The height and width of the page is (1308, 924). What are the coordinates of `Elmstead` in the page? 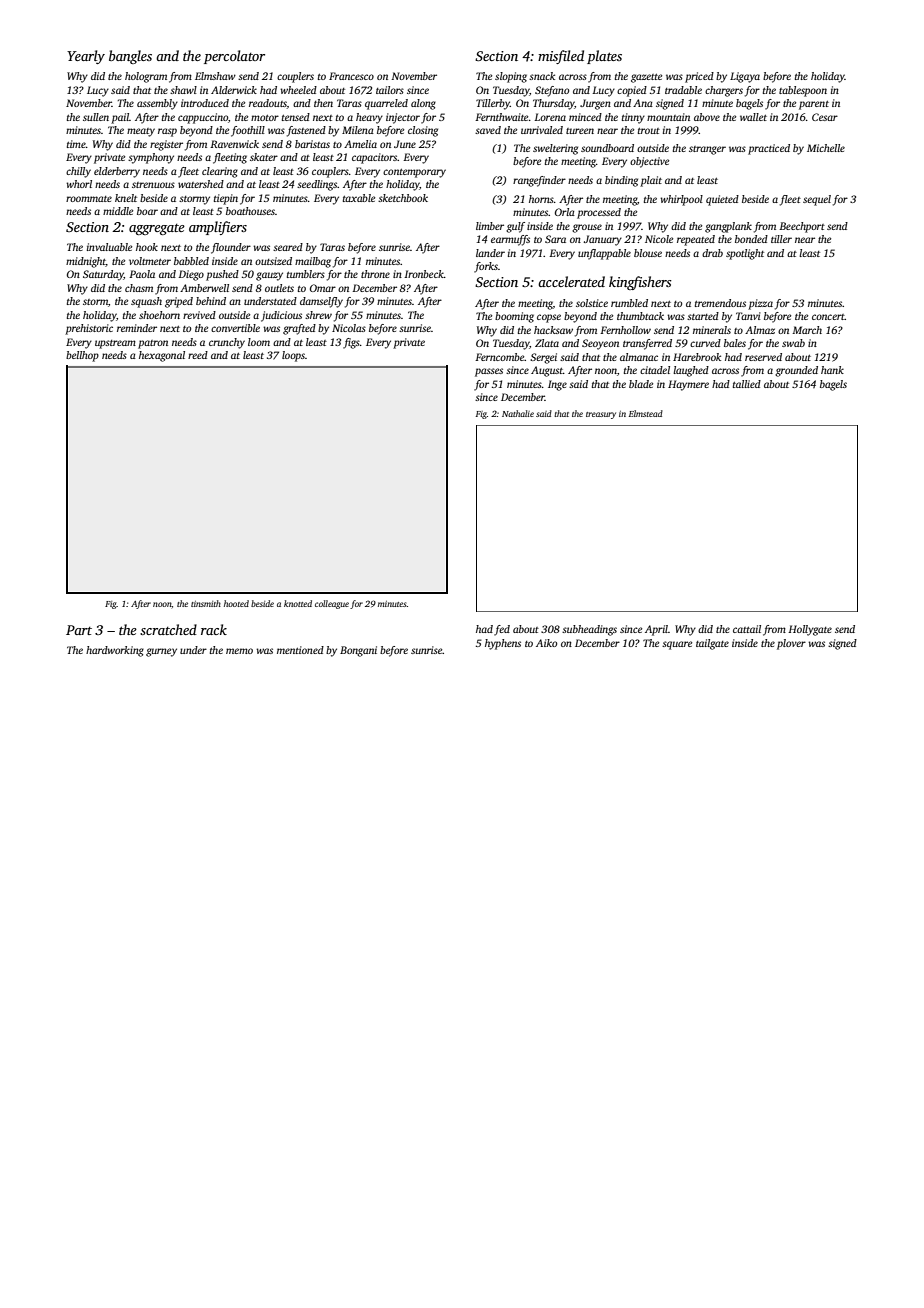 It's located at (646, 413).
